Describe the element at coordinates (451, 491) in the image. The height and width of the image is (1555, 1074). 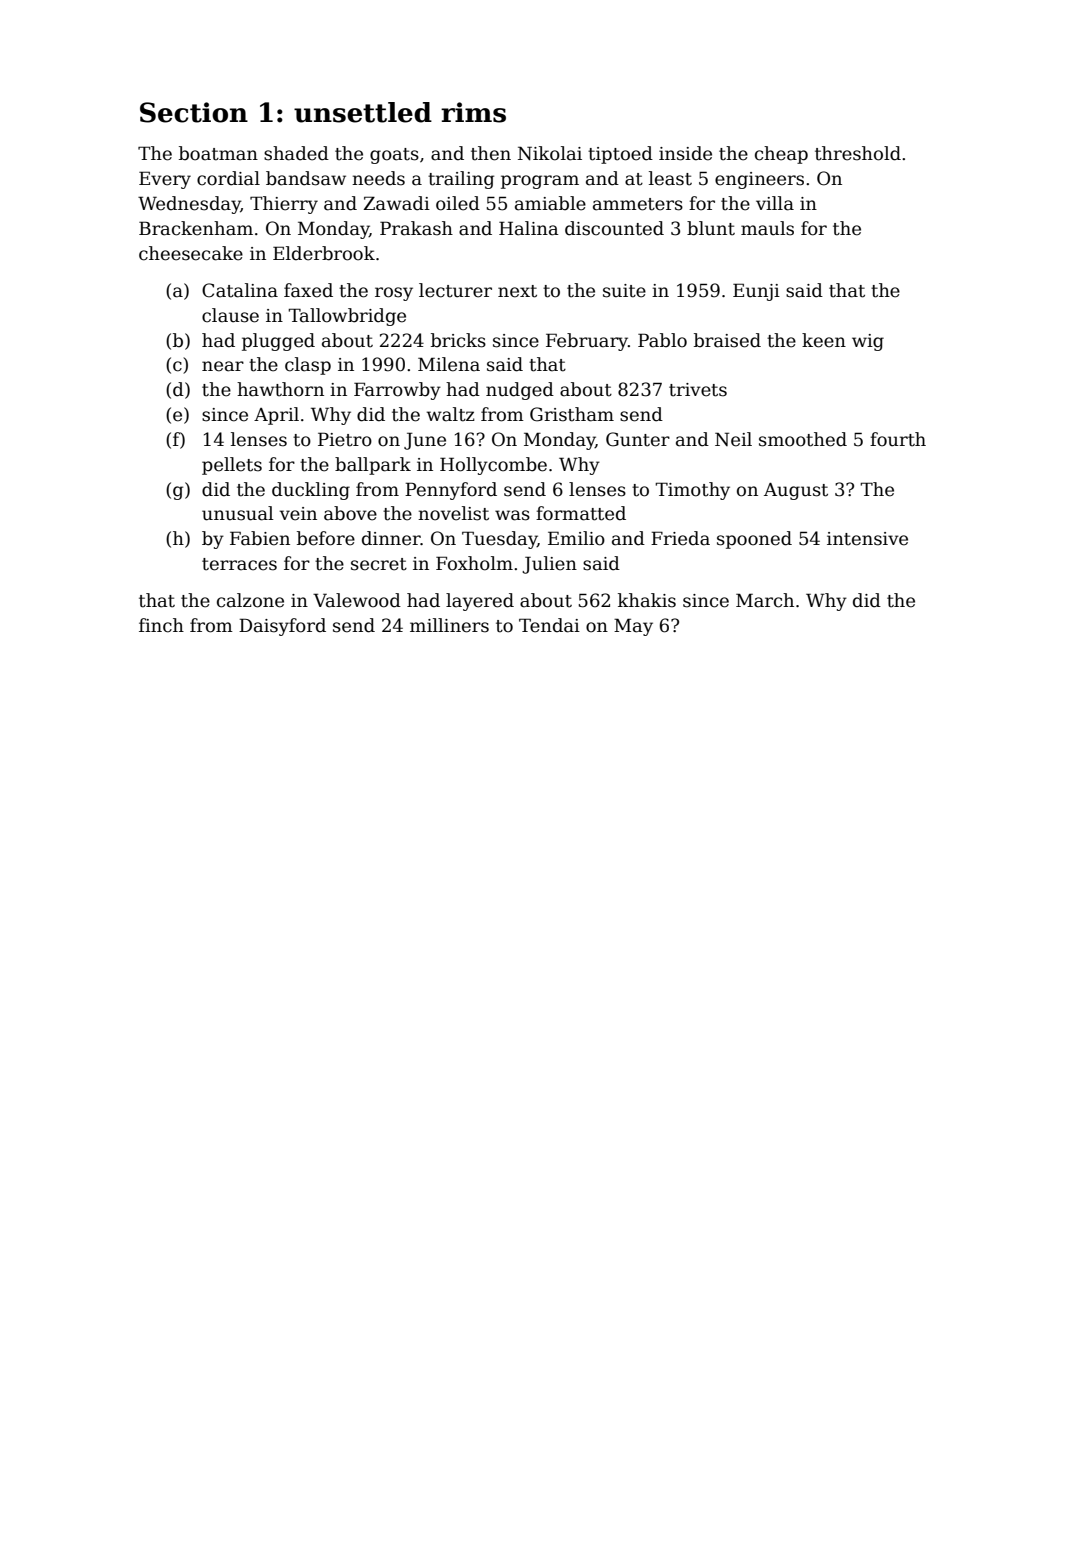
I see `Pennyford` at that location.
